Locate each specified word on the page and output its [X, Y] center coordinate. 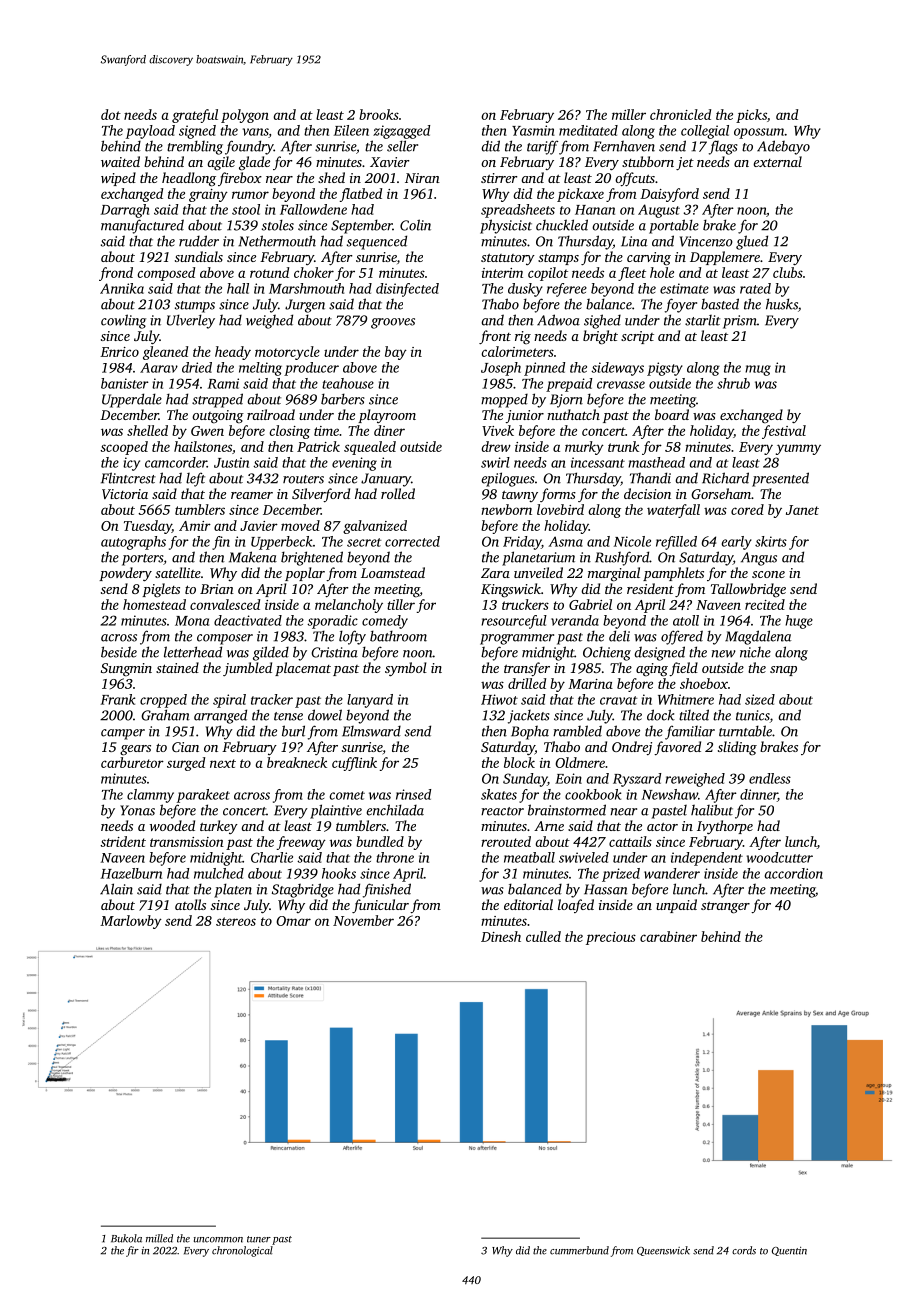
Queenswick [663, 1251]
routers [303, 479]
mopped [504, 401]
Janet [802, 510]
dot [111, 114]
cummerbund [579, 1250]
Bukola [126, 1238]
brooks [379, 114]
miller [629, 114]
